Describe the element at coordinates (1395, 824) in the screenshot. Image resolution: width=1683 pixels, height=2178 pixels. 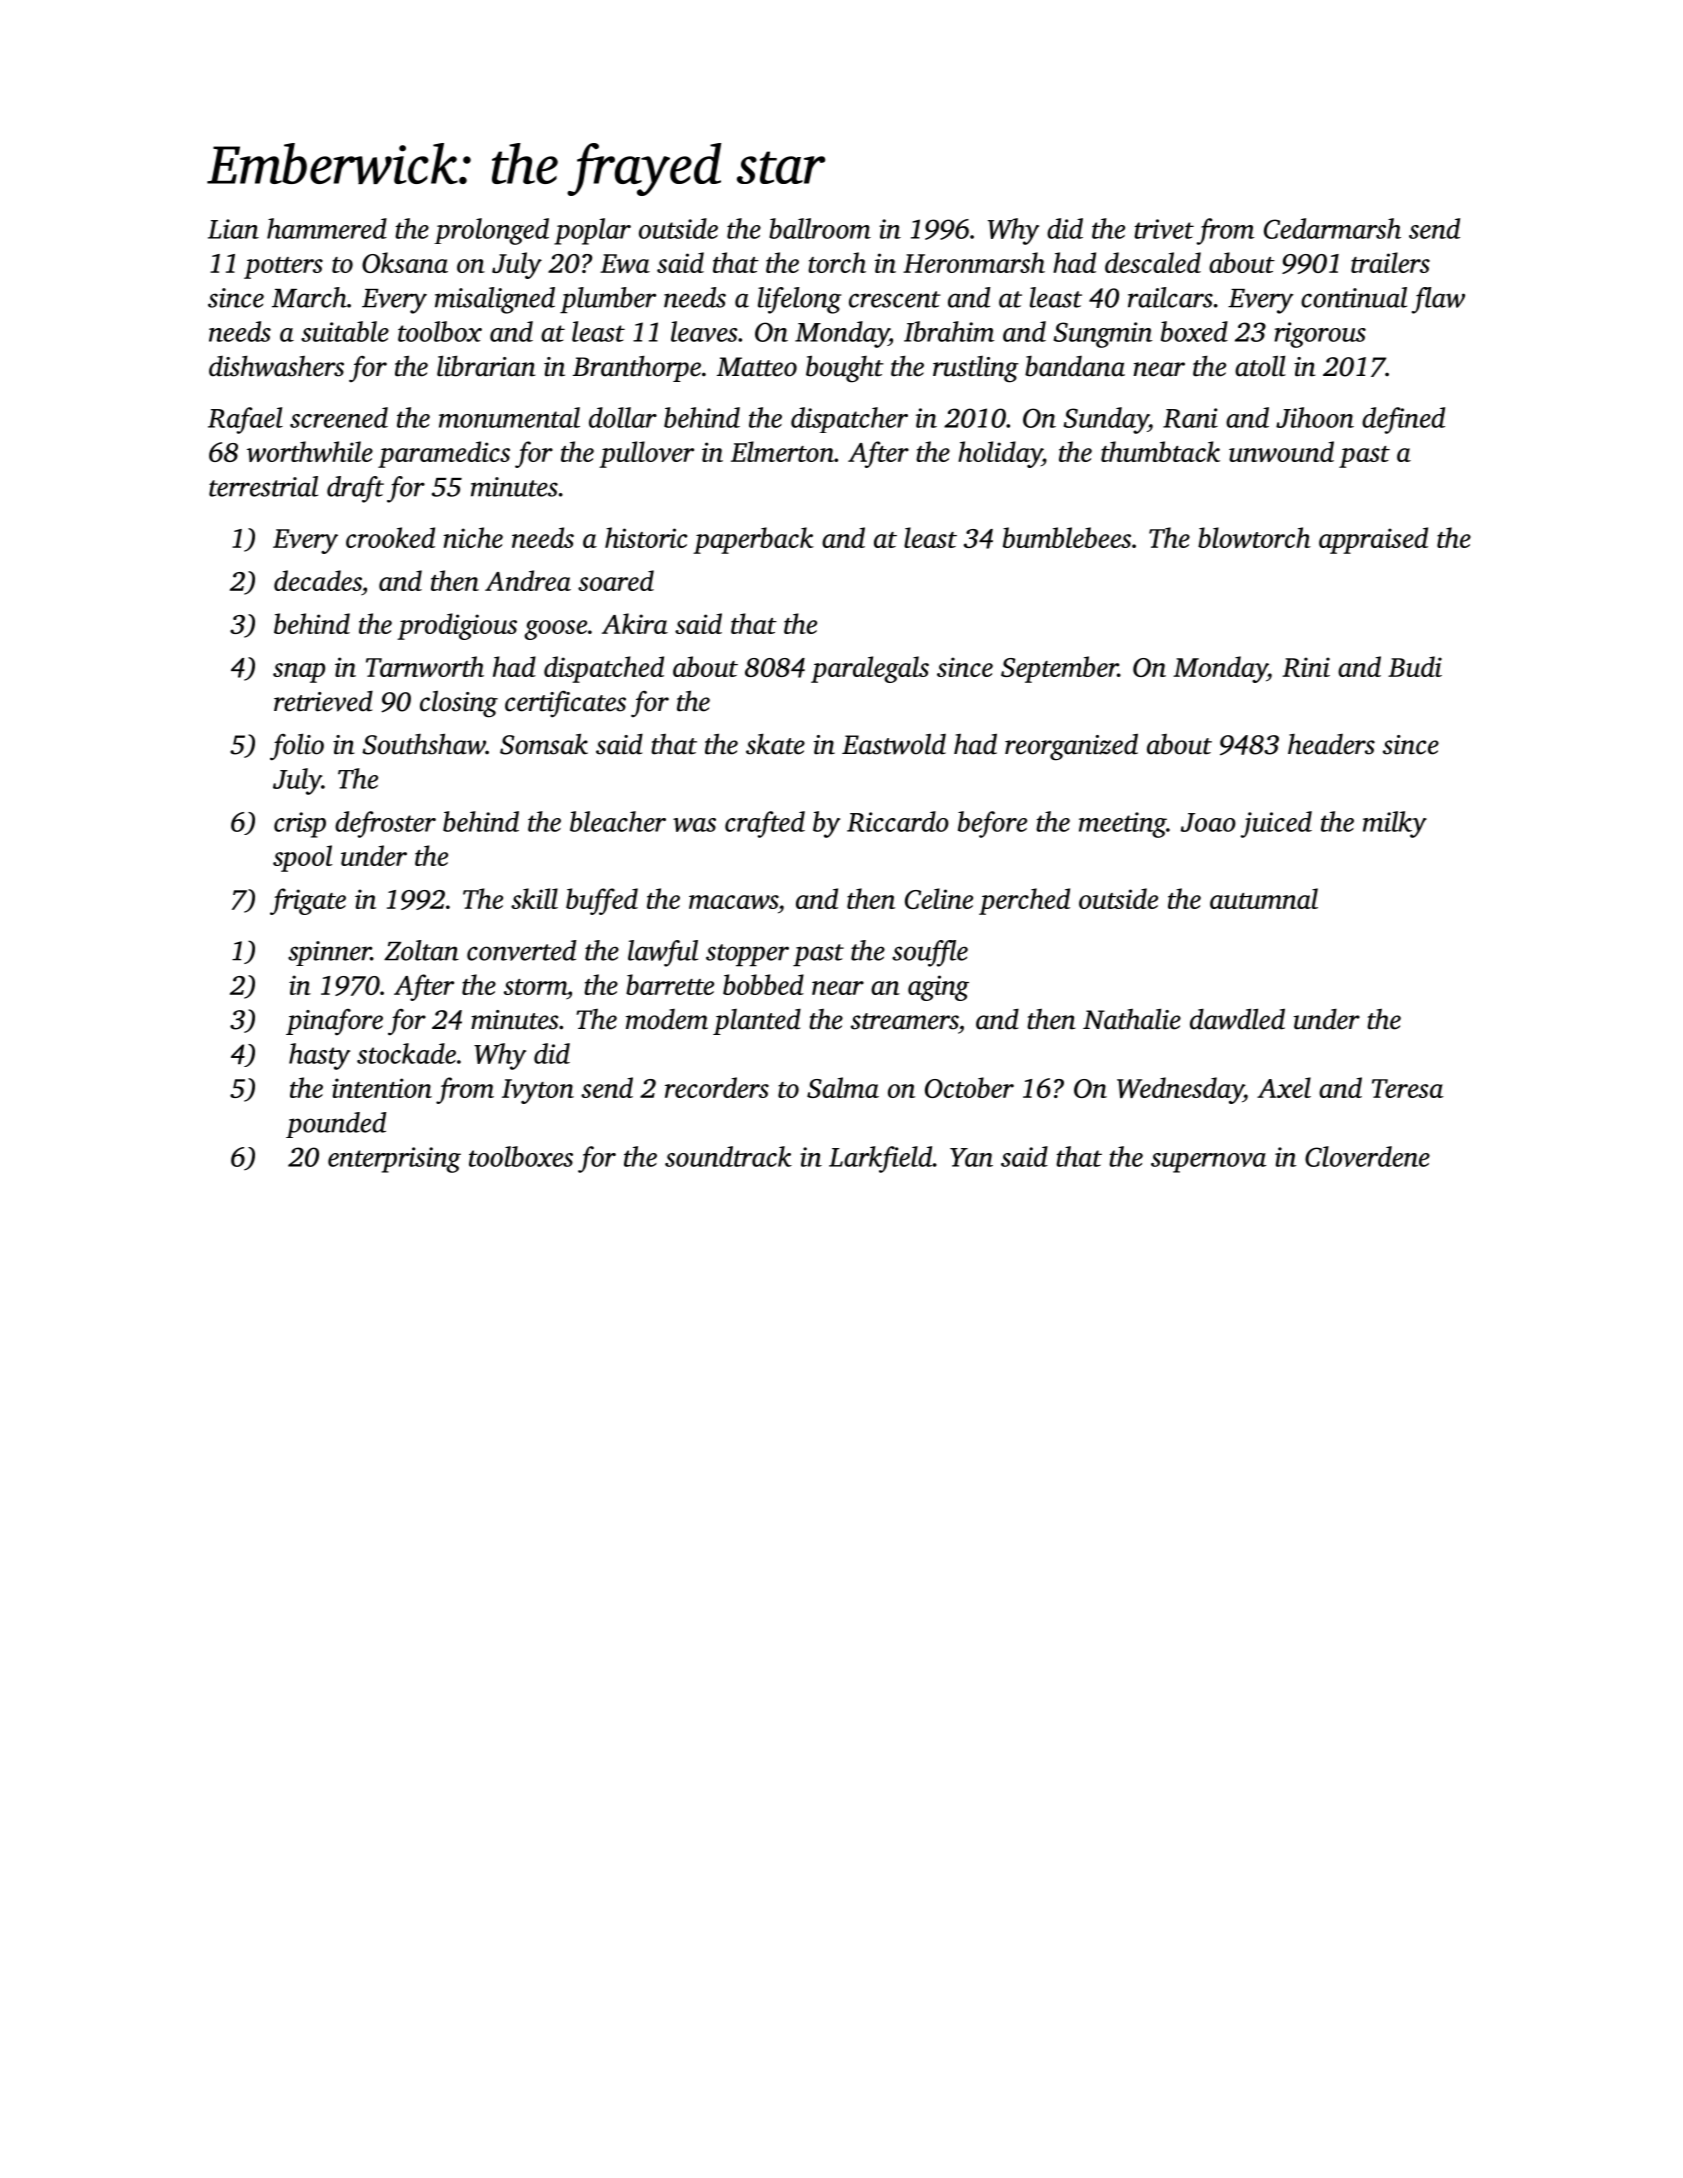
I see `milky` at that location.
